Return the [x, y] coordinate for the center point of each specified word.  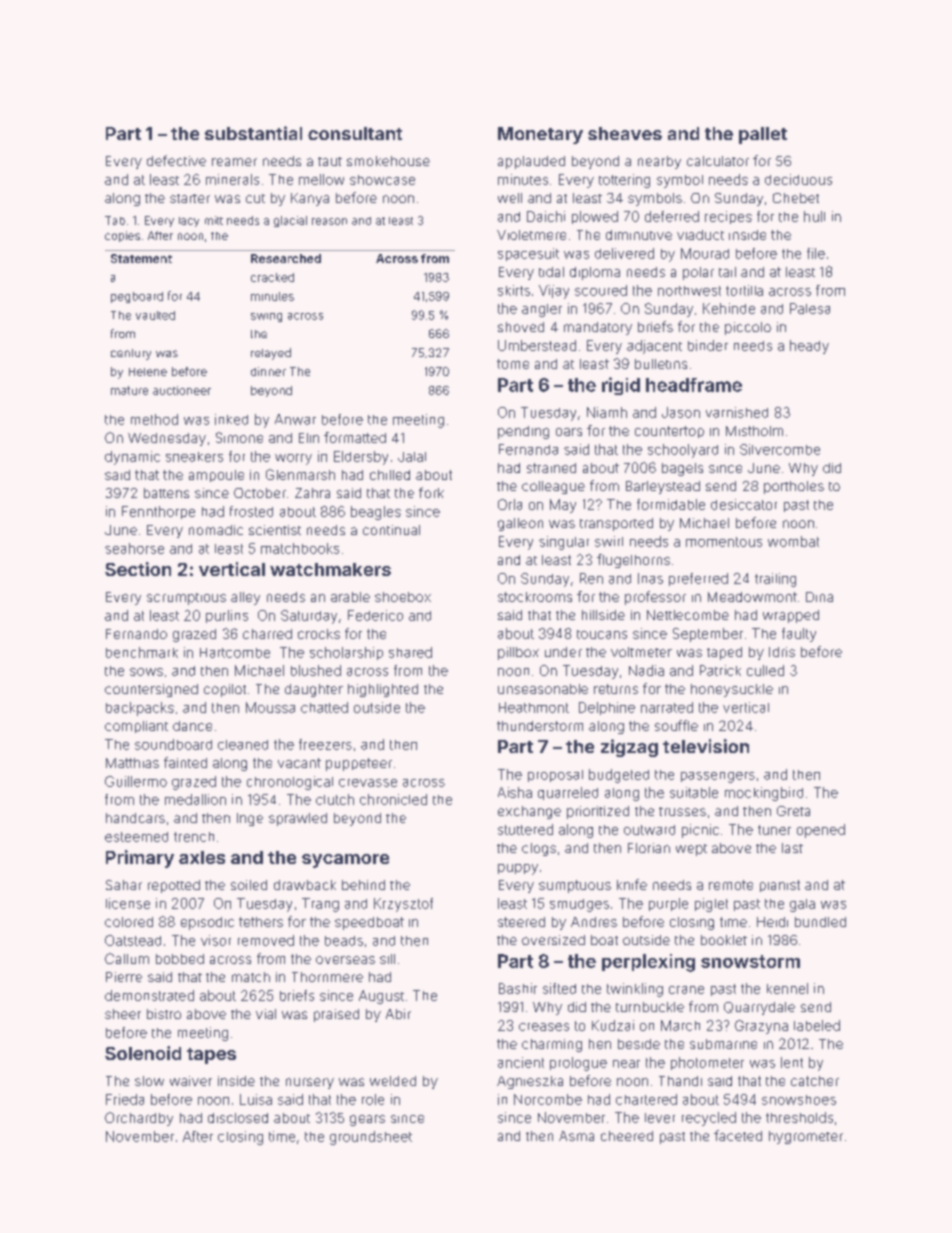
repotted [174, 886]
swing [266, 317]
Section [138, 569]
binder [708, 345]
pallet [763, 135]
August [381, 997]
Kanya [310, 199]
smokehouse [388, 161]
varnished [737, 412]
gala [802, 905]
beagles [376, 513]
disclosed [238, 1118]
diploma [595, 273]
